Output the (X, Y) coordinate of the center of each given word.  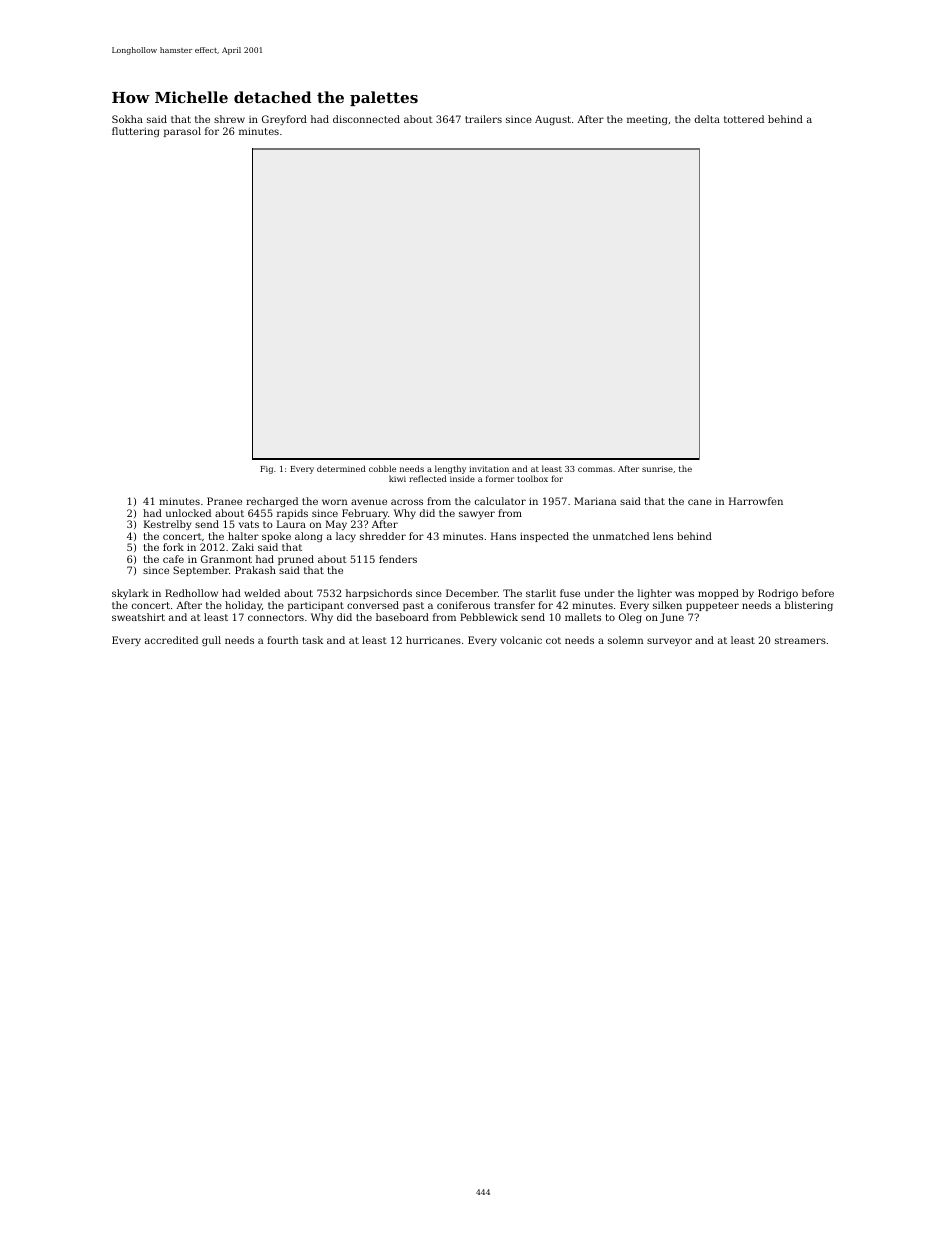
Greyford (284, 120)
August (553, 120)
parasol (182, 132)
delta (707, 119)
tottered (744, 119)
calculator (500, 501)
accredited (171, 640)
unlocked (188, 513)
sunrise (657, 469)
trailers (483, 119)
